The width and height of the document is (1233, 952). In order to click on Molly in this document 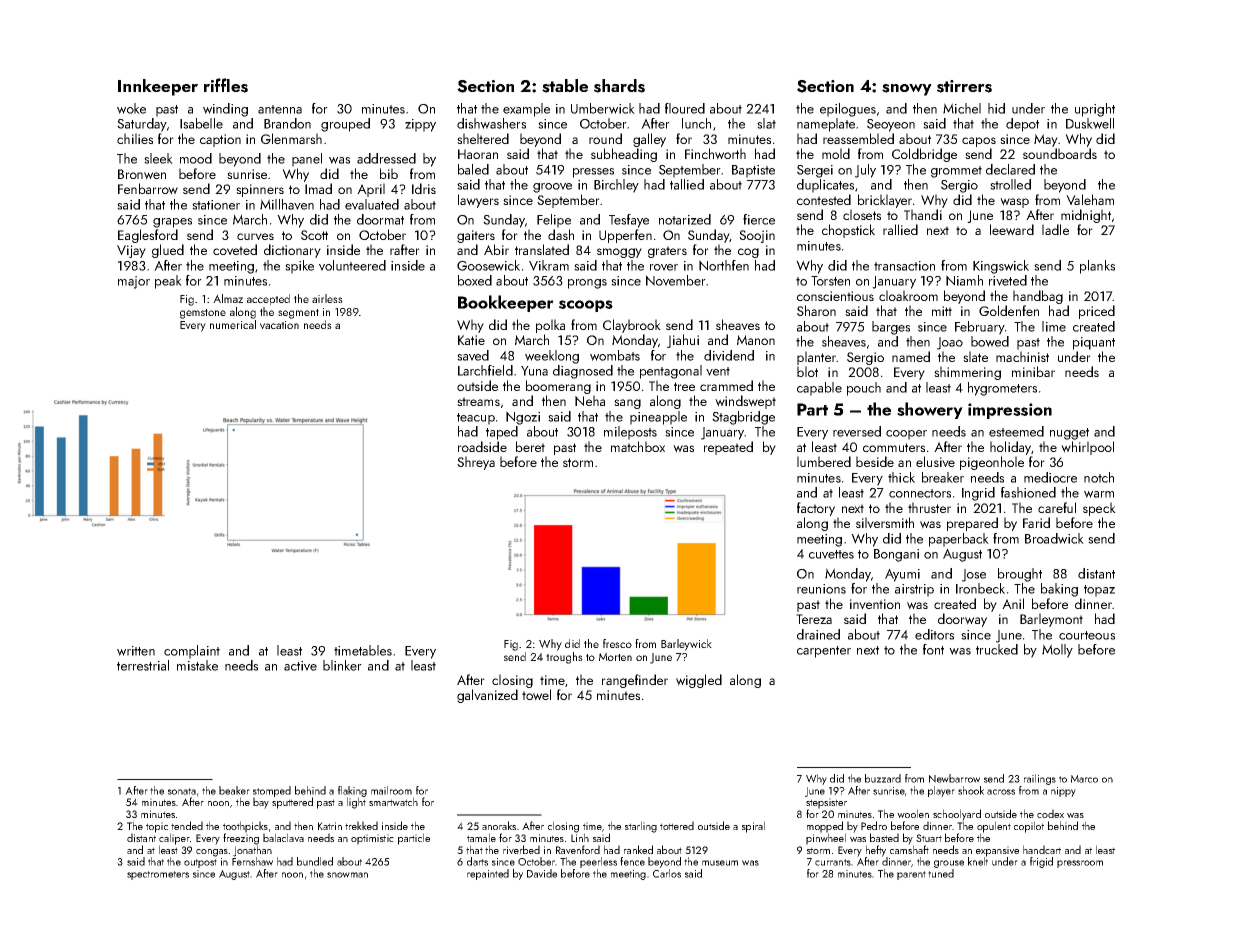, I will do `click(1057, 651)`.
